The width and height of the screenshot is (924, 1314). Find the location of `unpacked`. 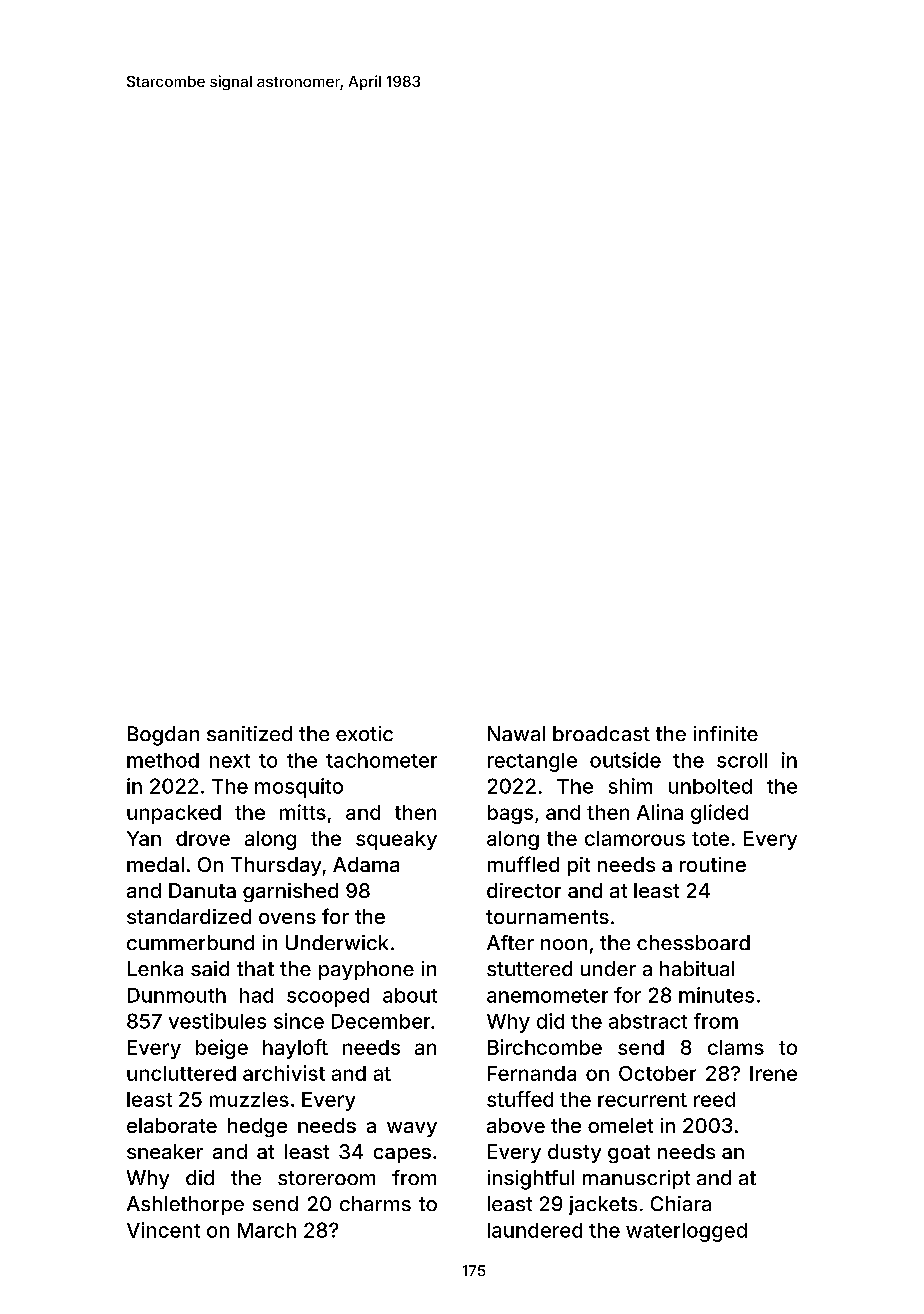

unpacked is located at coordinates (174, 814).
